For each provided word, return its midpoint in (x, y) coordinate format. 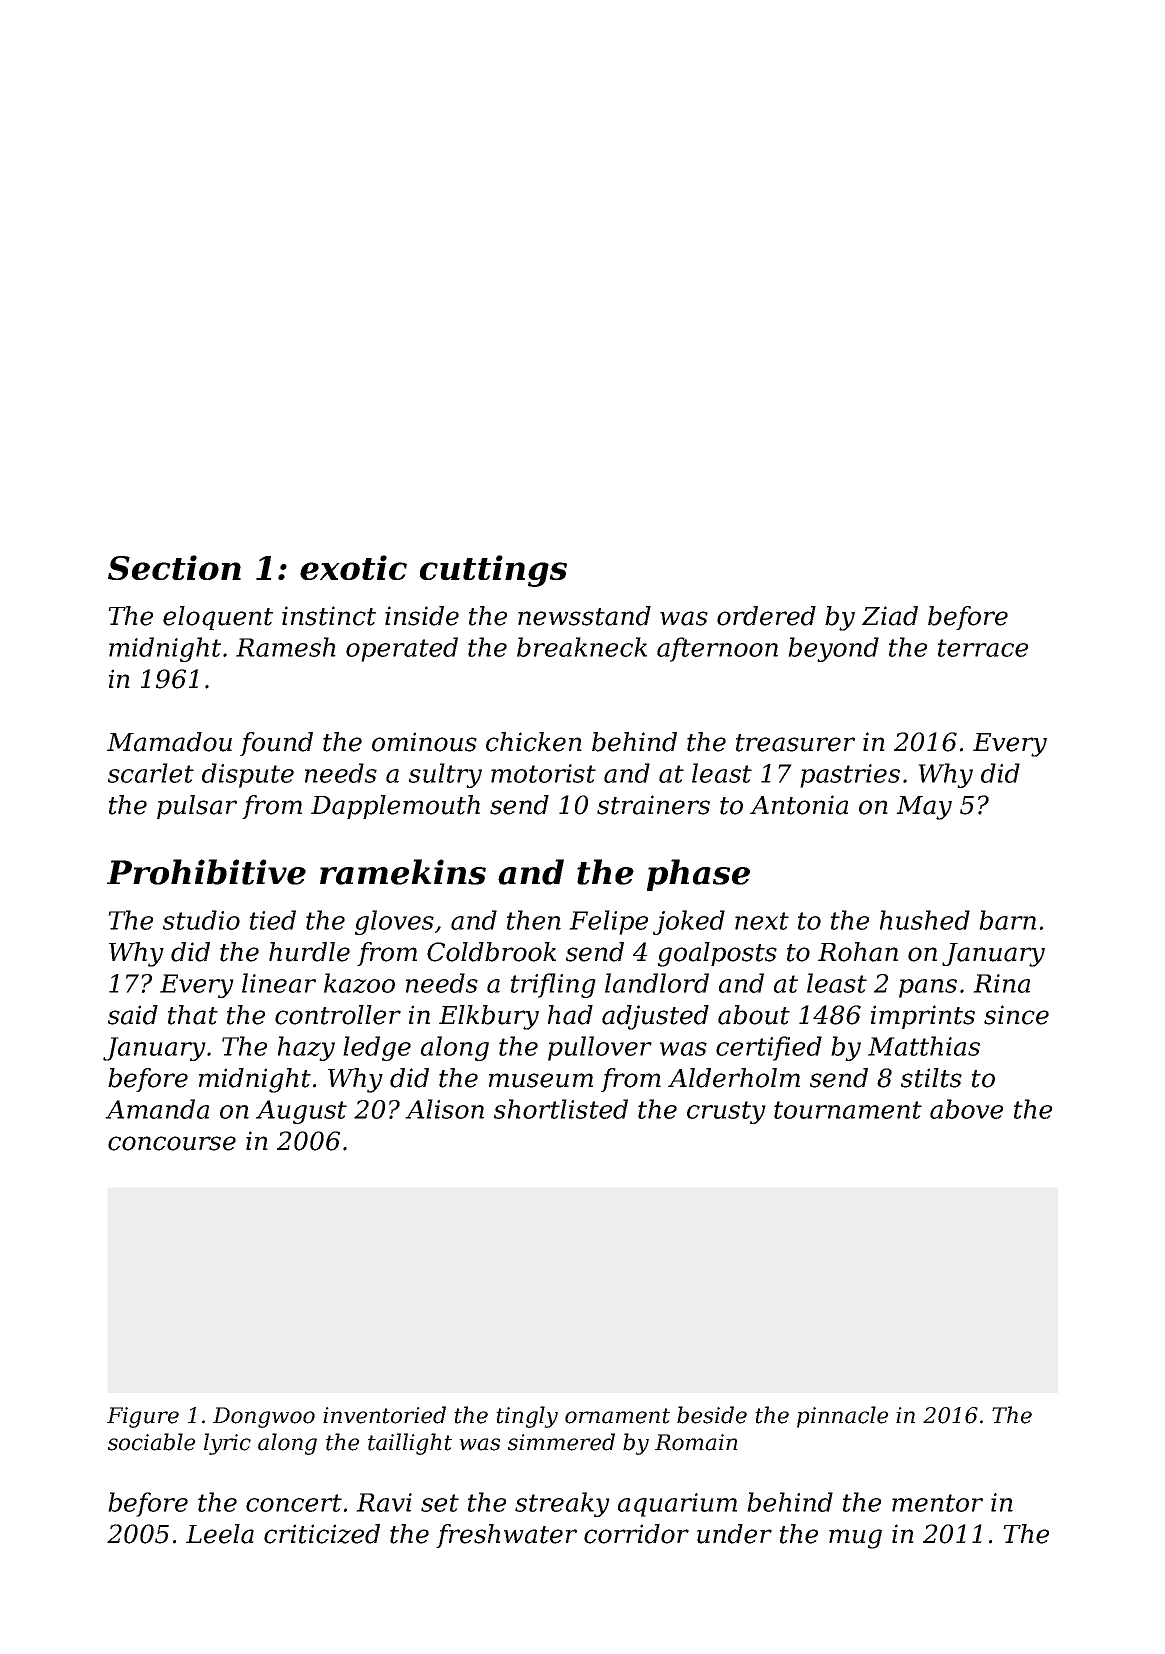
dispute (248, 775)
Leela (220, 1534)
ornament (617, 1416)
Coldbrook (491, 952)
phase (698, 875)
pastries (850, 776)
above (966, 1109)
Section (174, 567)
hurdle (309, 952)
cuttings (493, 571)
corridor (636, 1534)
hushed (925, 920)
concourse (172, 1143)
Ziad (890, 616)
